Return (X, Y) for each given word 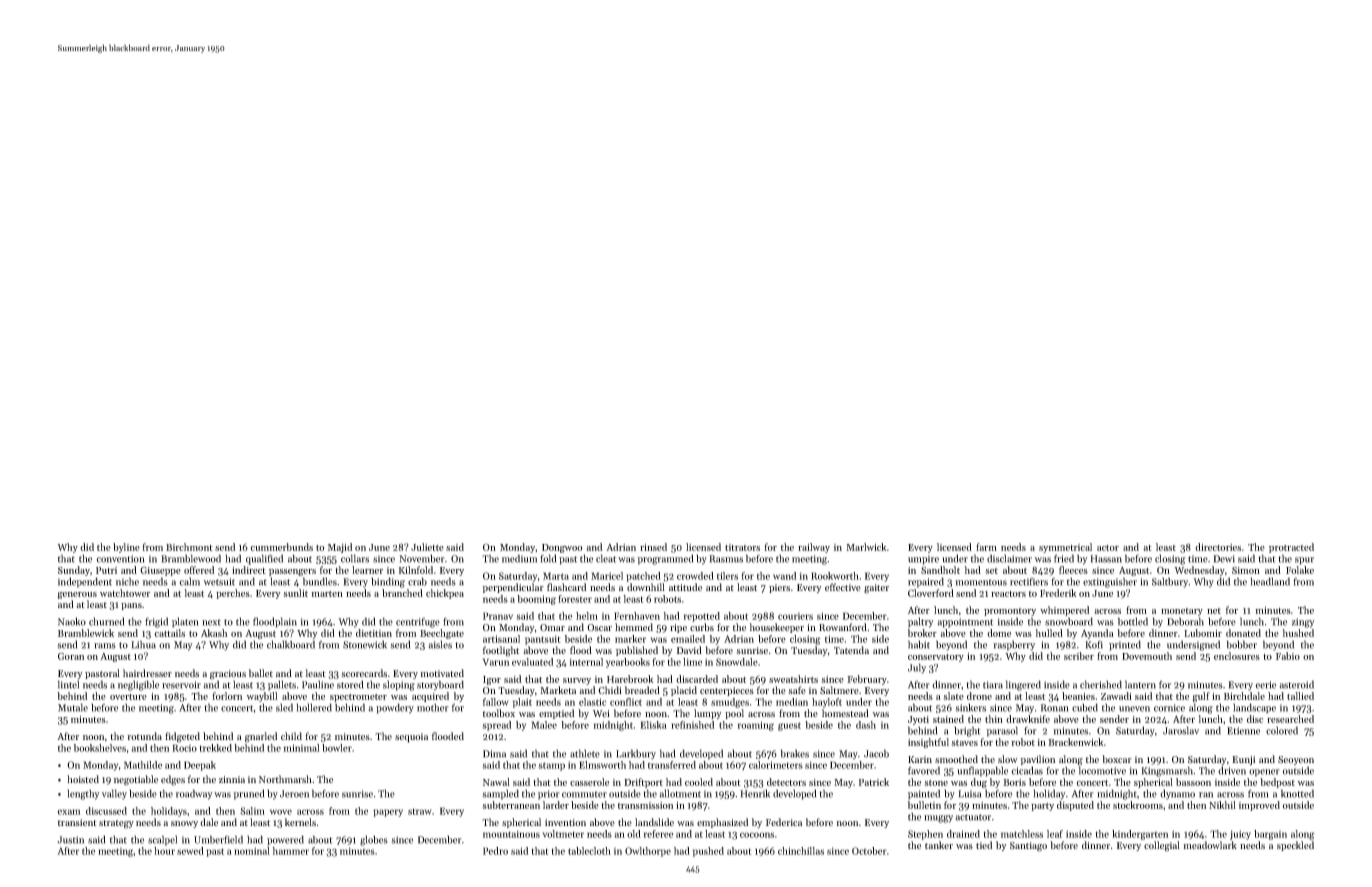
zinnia (232, 779)
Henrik (755, 793)
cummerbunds (281, 547)
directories (1218, 547)
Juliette (427, 547)
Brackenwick (1075, 742)
